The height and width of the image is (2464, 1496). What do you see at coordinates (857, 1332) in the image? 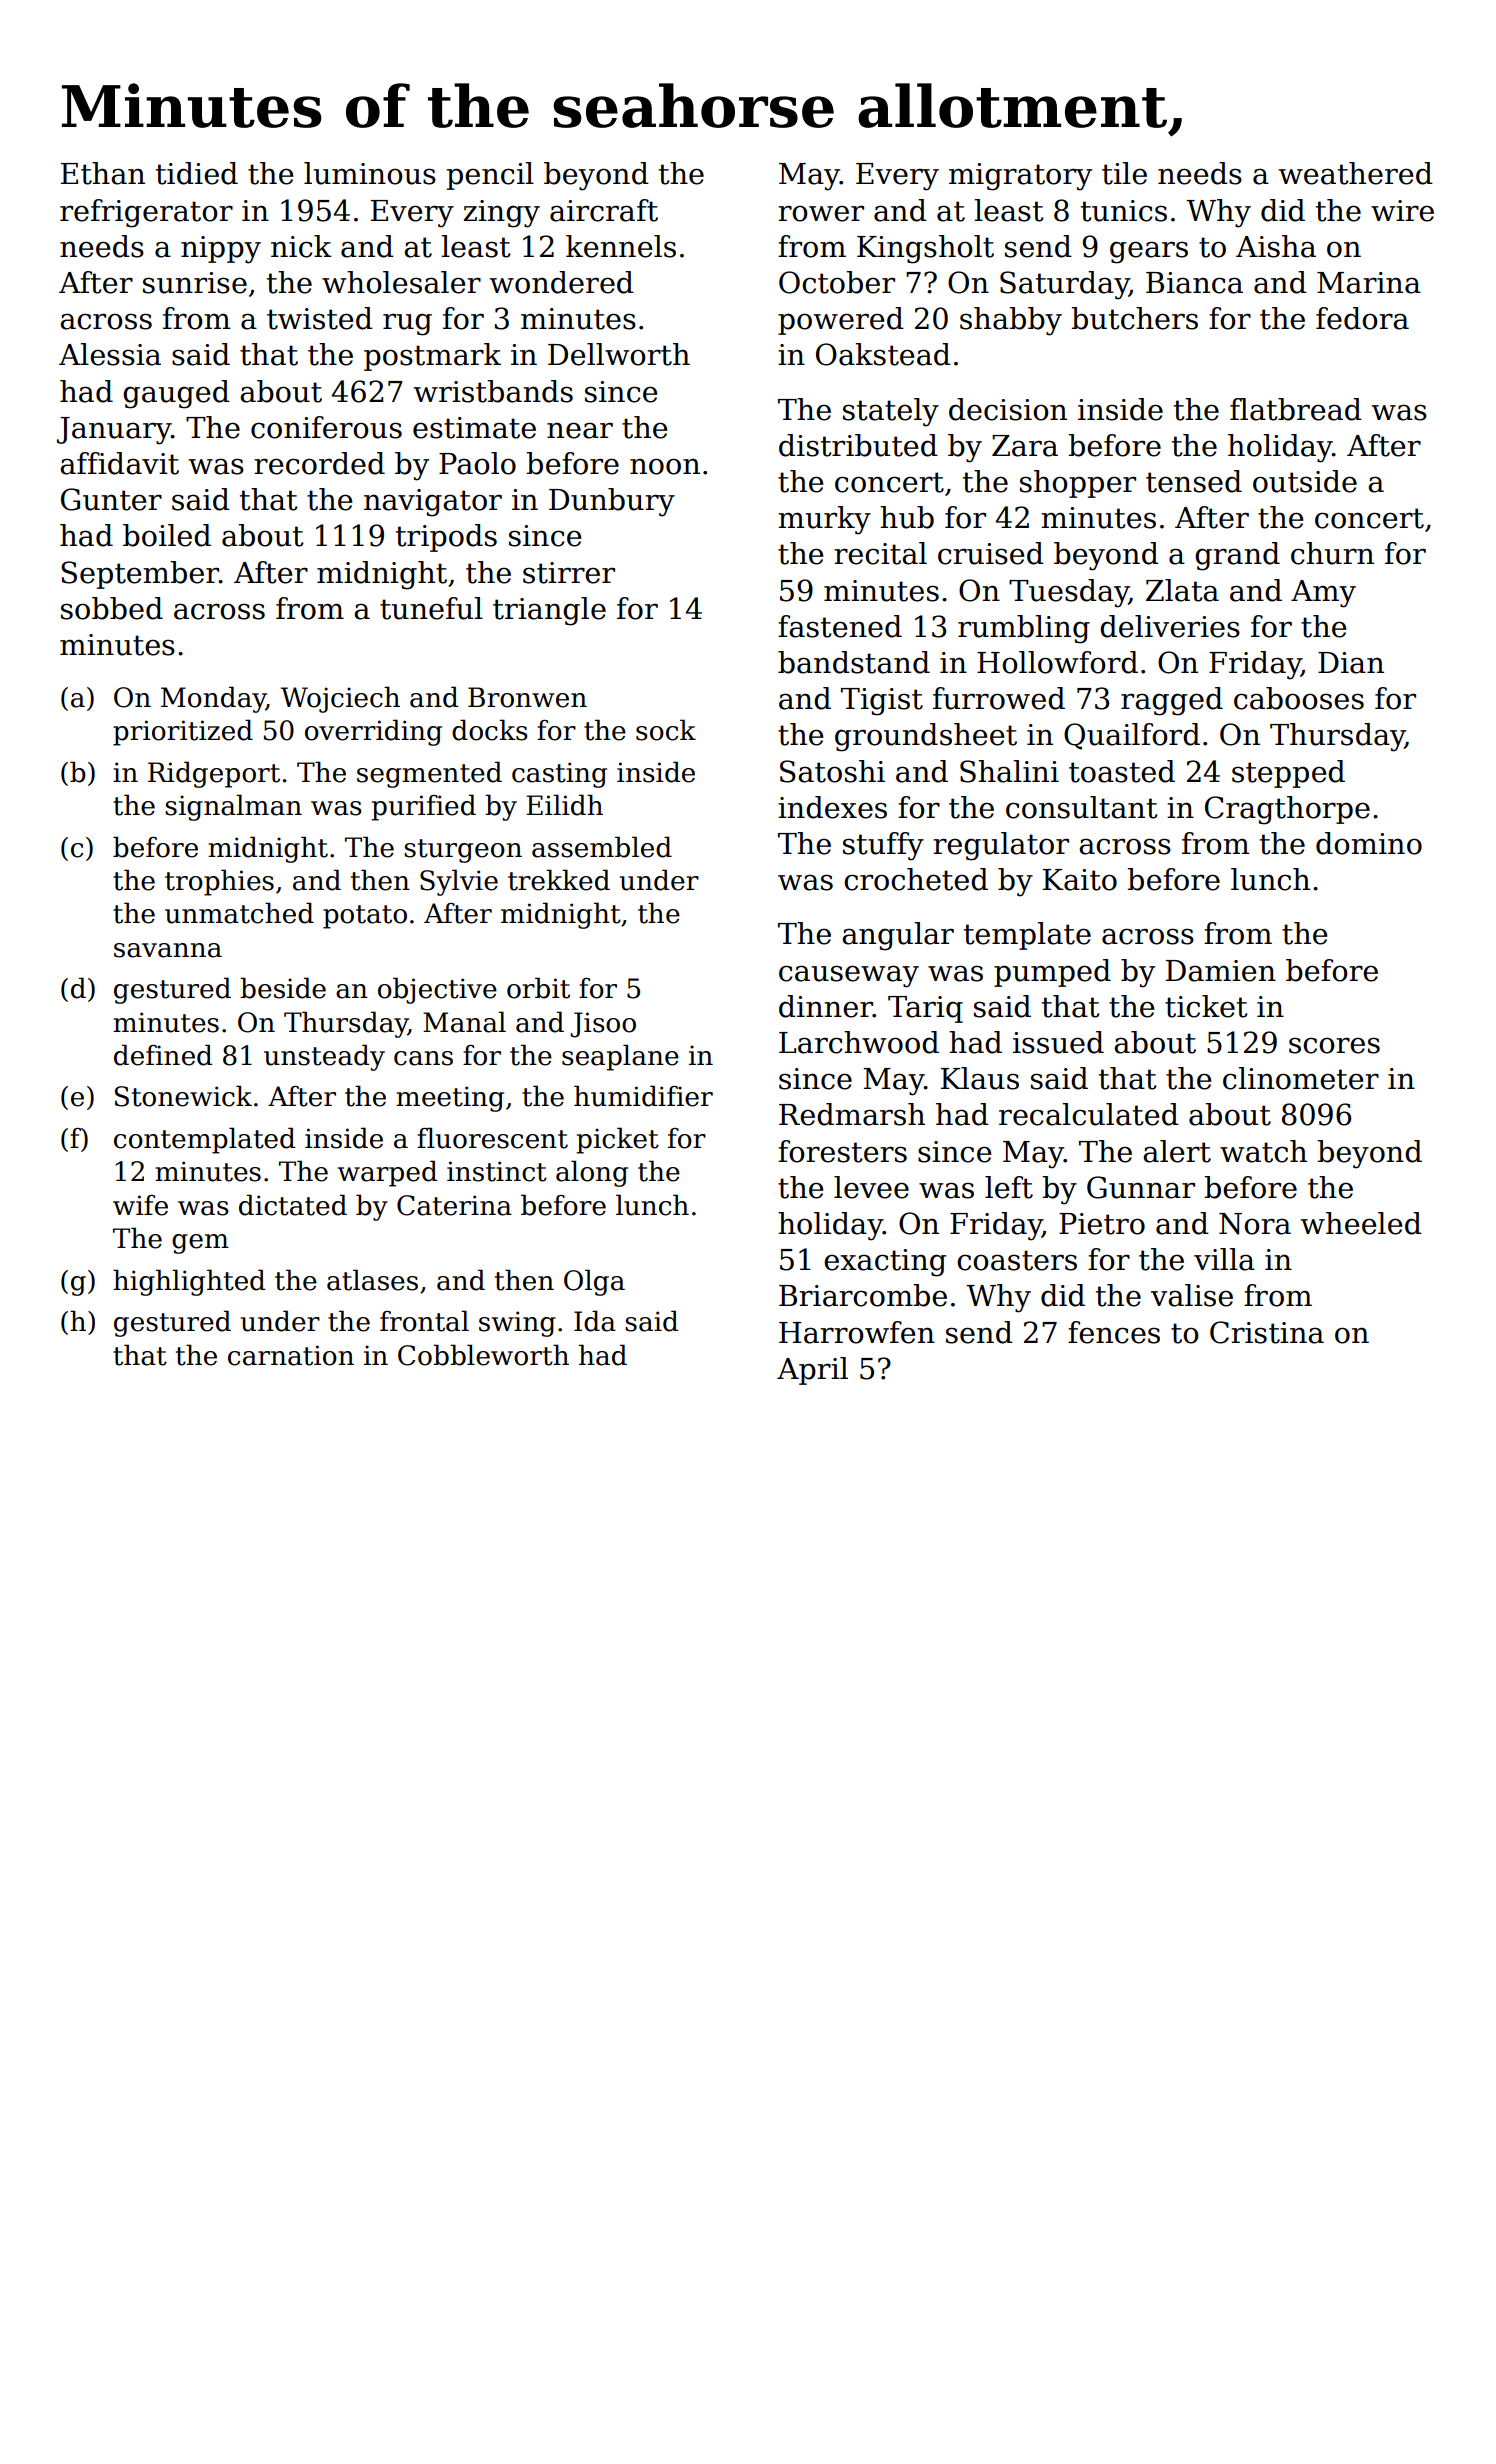
I see `Harrowfen` at bounding box center [857, 1332].
